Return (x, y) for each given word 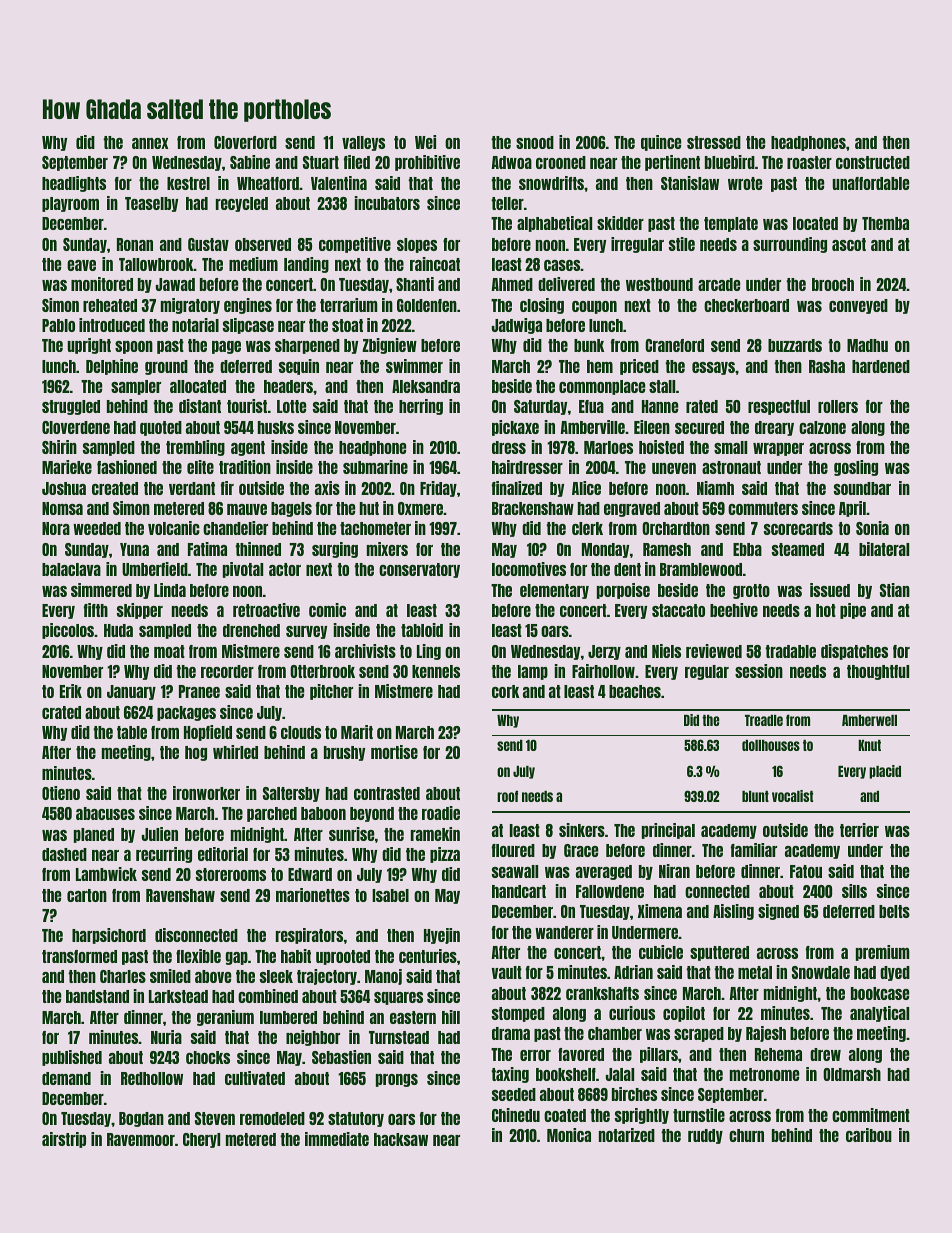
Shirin (59, 447)
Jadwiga (517, 326)
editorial (223, 854)
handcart (519, 891)
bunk (589, 345)
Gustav (208, 244)
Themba (885, 223)
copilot (684, 1014)
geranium (225, 1018)
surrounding (790, 245)
